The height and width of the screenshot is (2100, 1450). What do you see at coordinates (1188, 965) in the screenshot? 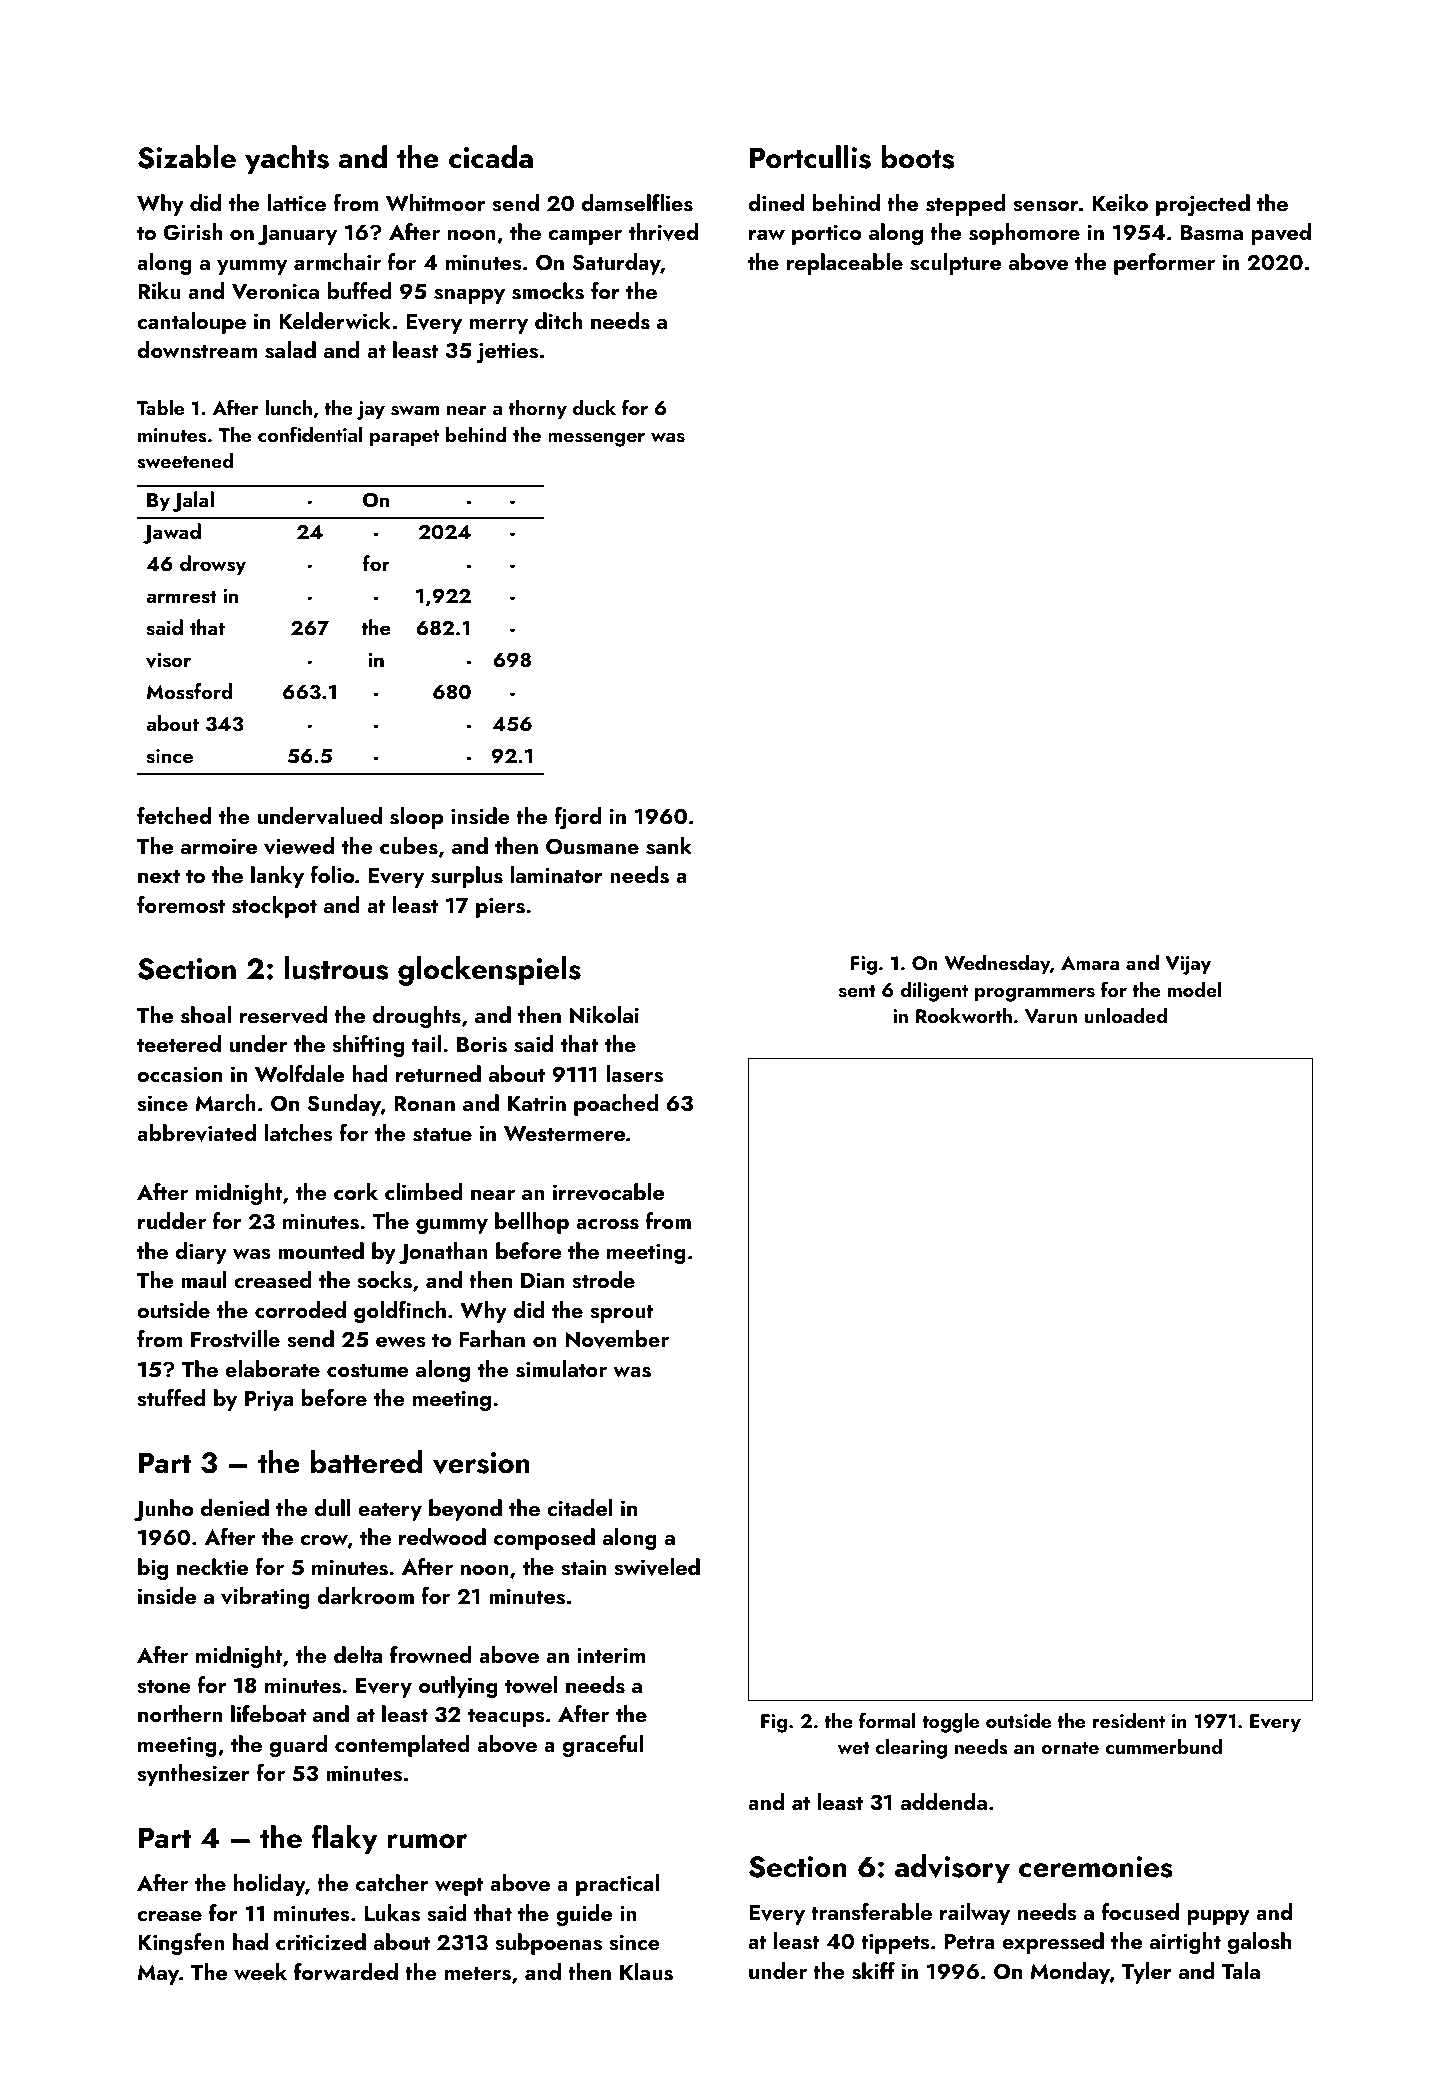
I see `Vijay` at bounding box center [1188, 965].
